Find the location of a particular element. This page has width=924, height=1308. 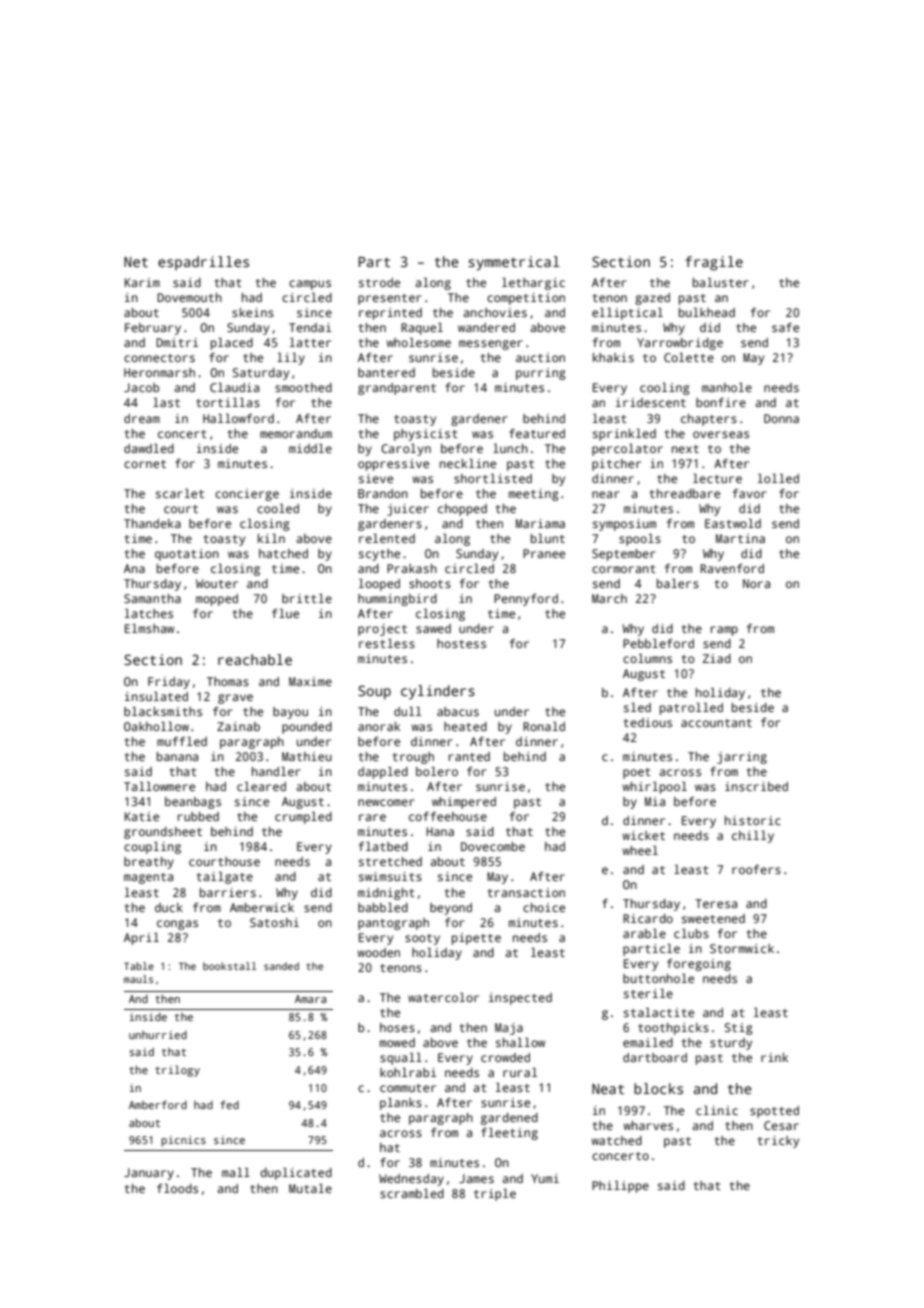

Martina is located at coordinates (740, 538).
